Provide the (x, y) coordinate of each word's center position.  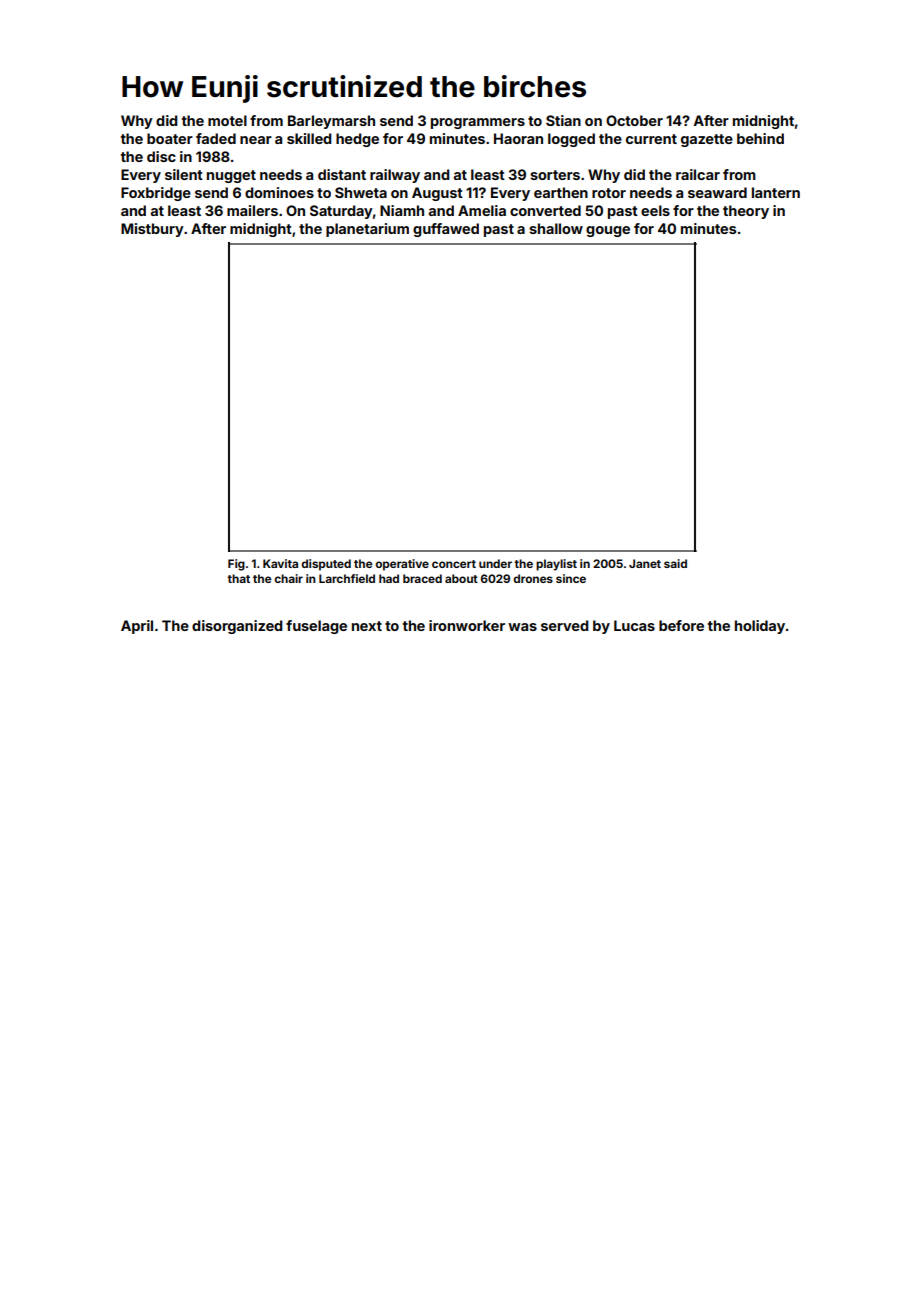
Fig (236, 565)
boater (170, 138)
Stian (563, 120)
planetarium (367, 230)
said (675, 563)
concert (454, 564)
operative (402, 565)
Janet (645, 563)
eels (655, 210)
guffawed (446, 230)
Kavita (280, 563)
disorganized (237, 627)
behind (760, 138)
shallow (556, 228)
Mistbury (152, 230)
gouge (608, 231)
